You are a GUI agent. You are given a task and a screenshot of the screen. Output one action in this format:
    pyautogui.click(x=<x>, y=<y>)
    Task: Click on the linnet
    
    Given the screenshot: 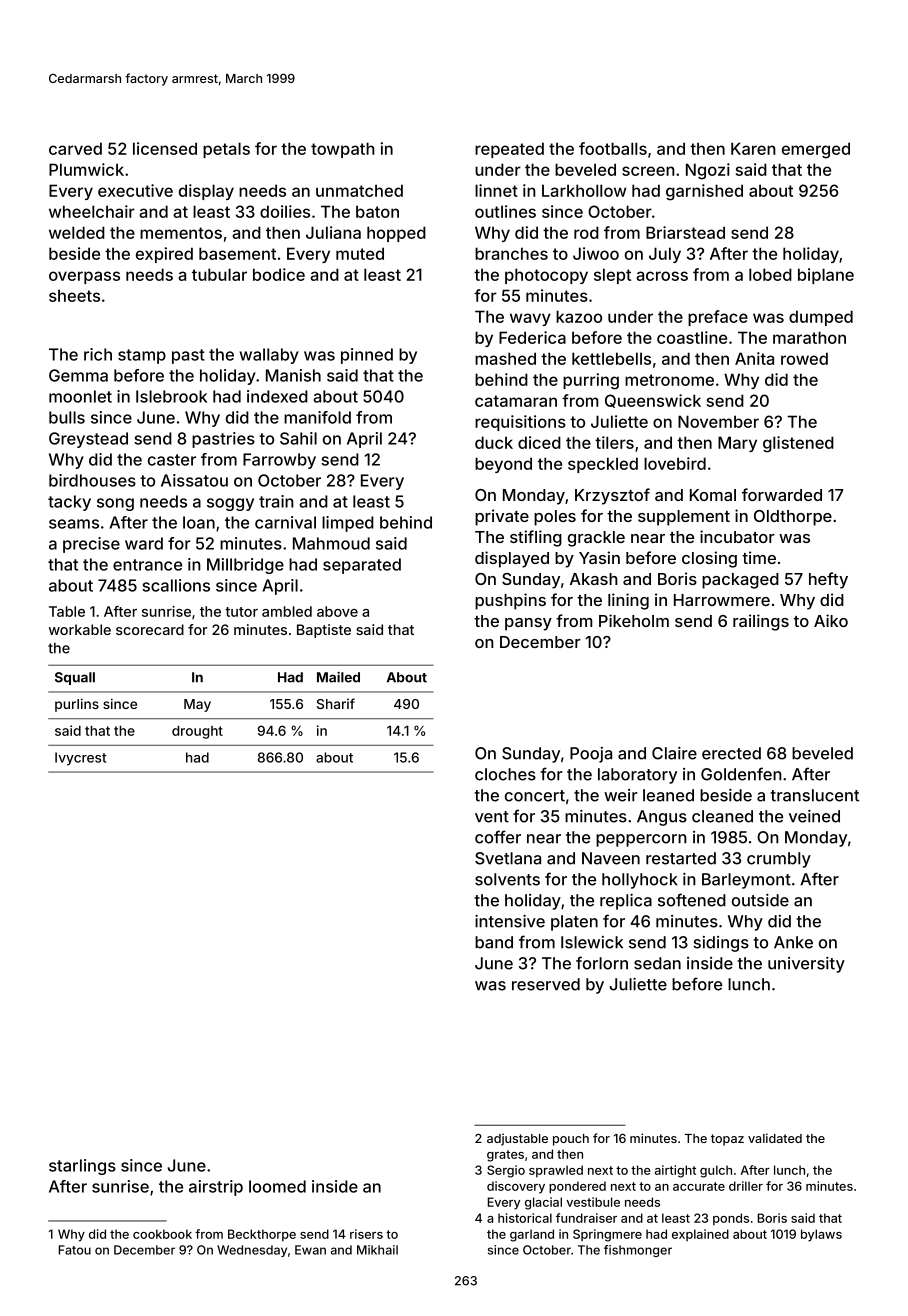 What is the action you would take?
    pyautogui.click(x=496, y=190)
